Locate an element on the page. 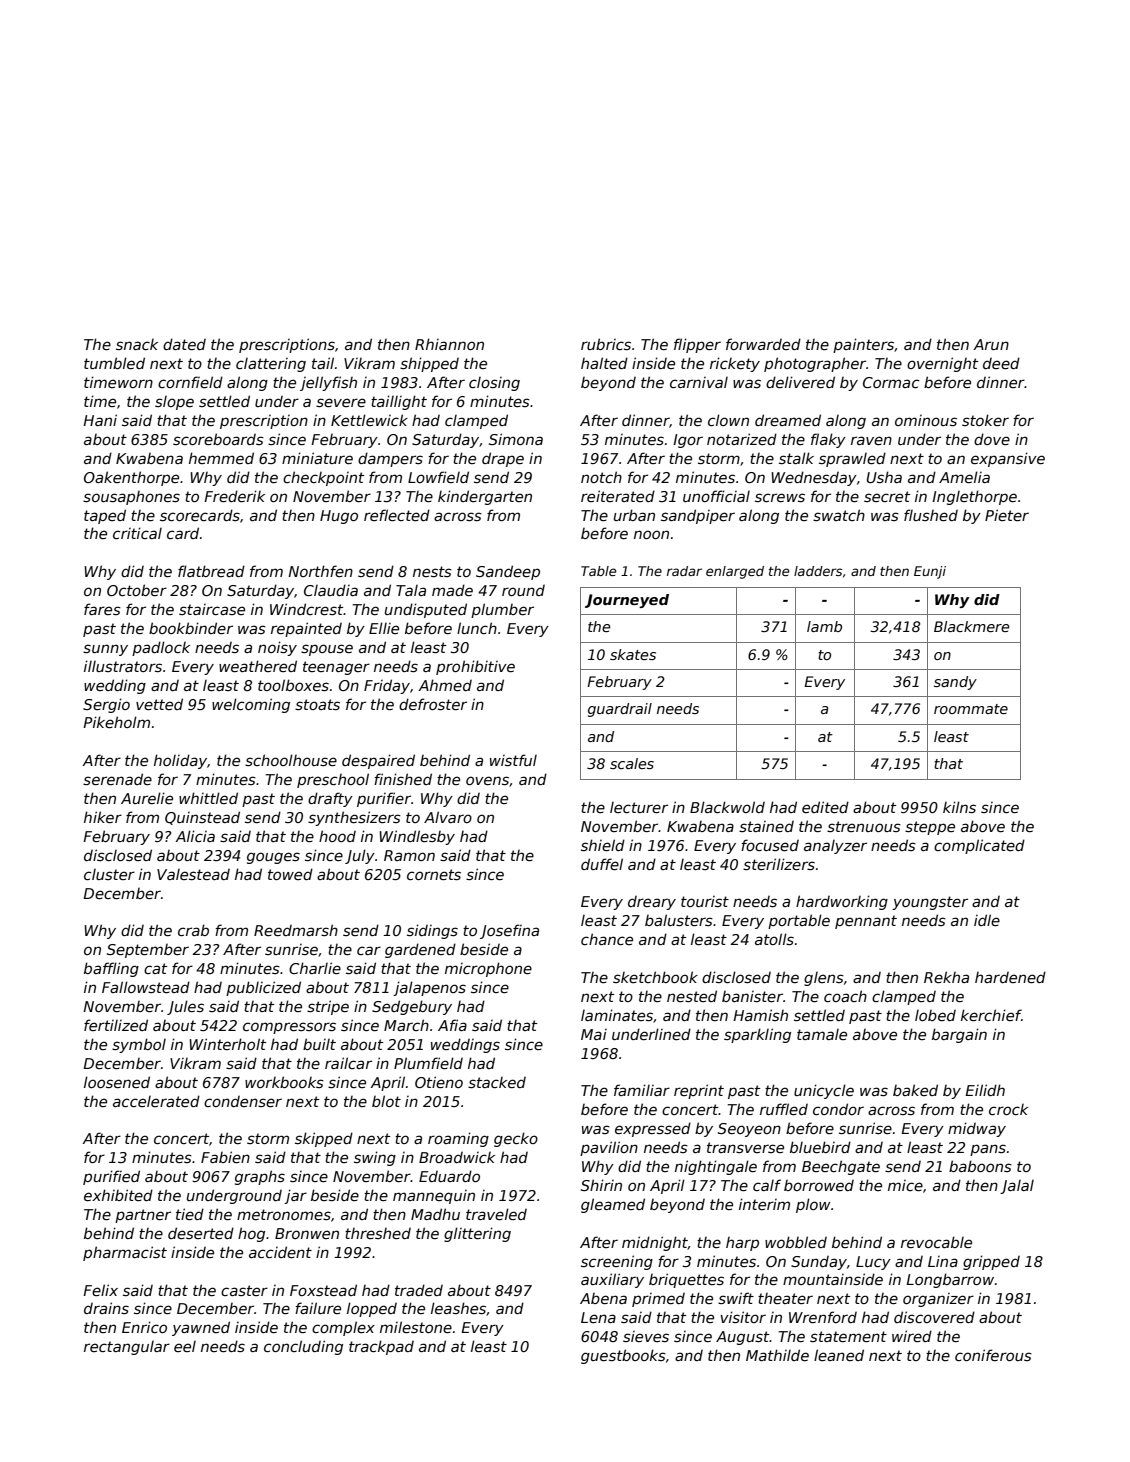  closing is located at coordinates (494, 384).
